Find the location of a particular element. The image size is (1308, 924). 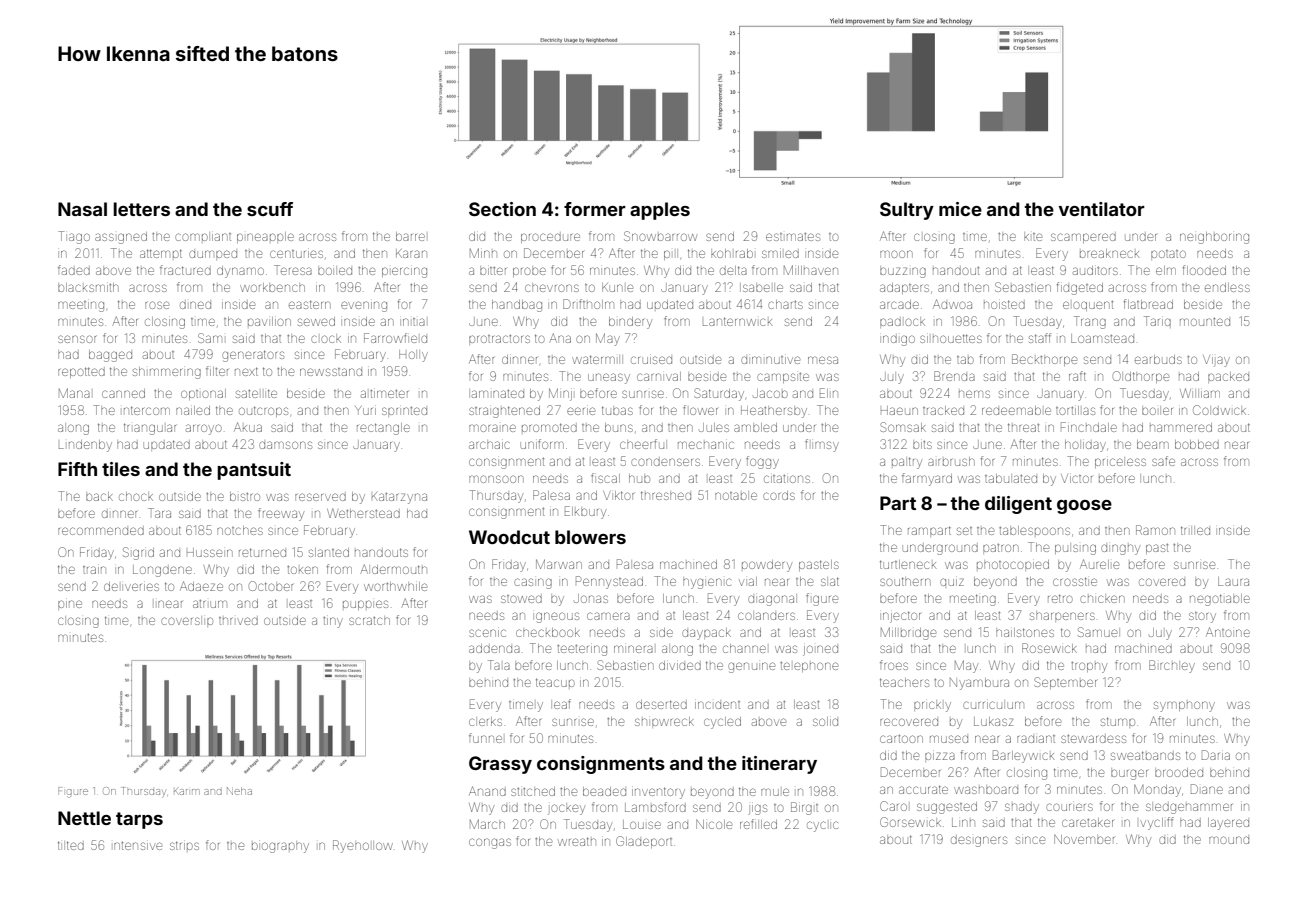

Millhaven is located at coordinates (811, 270).
